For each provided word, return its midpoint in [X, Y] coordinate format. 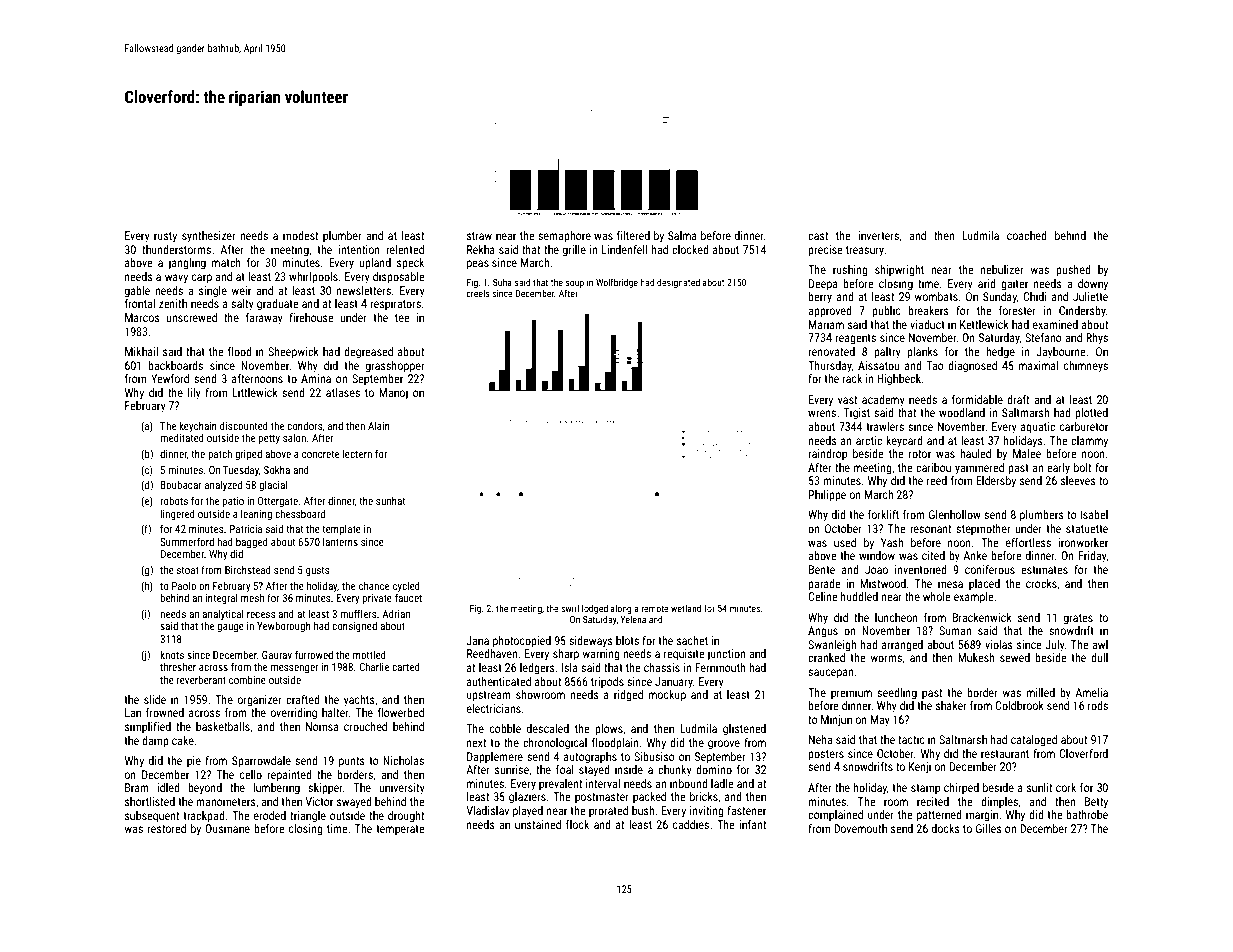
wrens [822, 413]
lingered [177, 515]
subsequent [152, 817]
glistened [744, 730]
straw [479, 236]
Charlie [374, 667]
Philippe [827, 496]
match [226, 262]
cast [818, 236]
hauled [975, 453]
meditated [182, 438]
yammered [979, 469]
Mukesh [976, 657]
